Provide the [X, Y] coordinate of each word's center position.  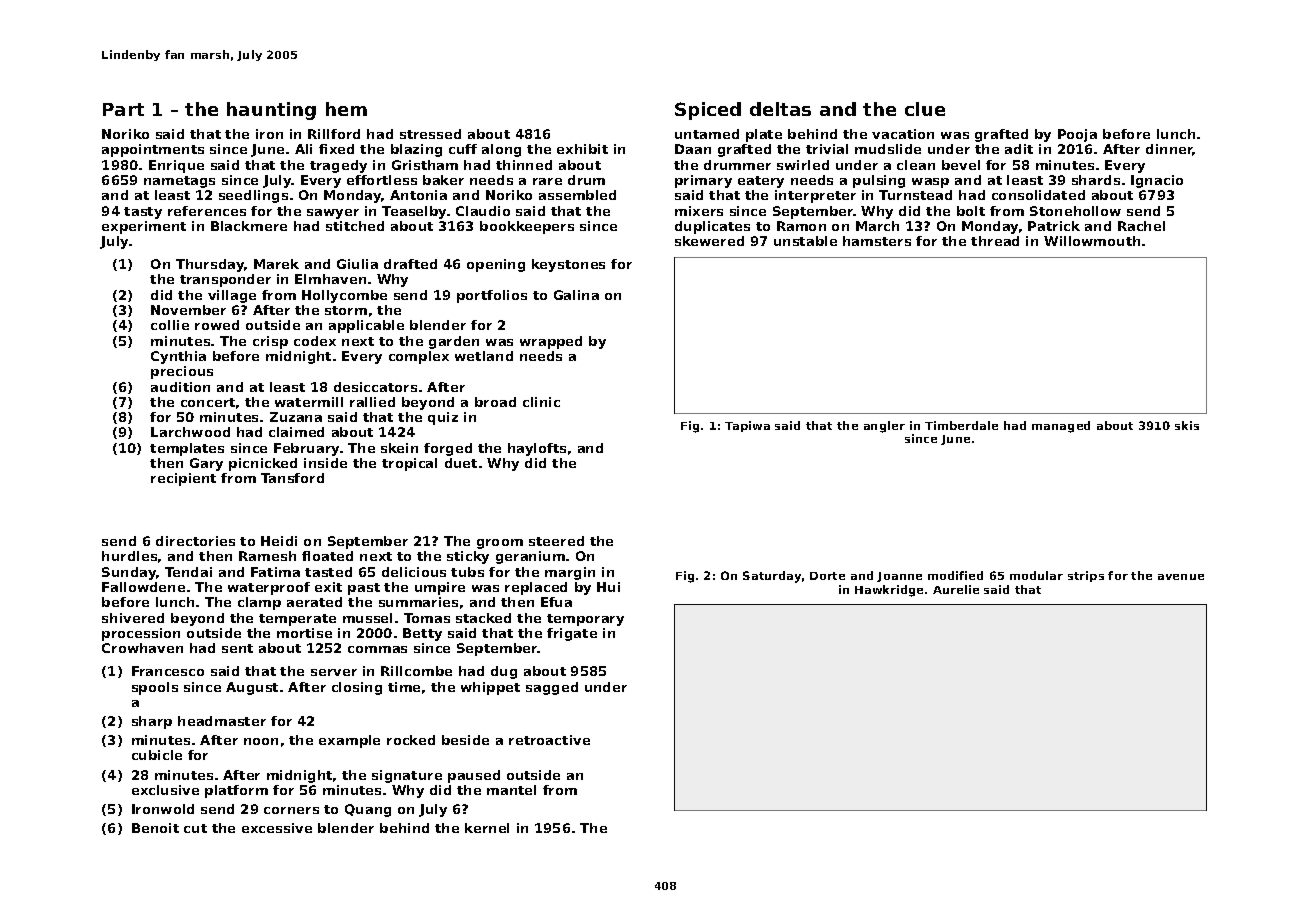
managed [1061, 427]
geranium [530, 557]
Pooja [1077, 135]
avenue [1181, 577]
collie [170, 325]
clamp [259, 603]
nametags [179, 182]
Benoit [155, 828]
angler [884, 427]
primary [703, 181]
